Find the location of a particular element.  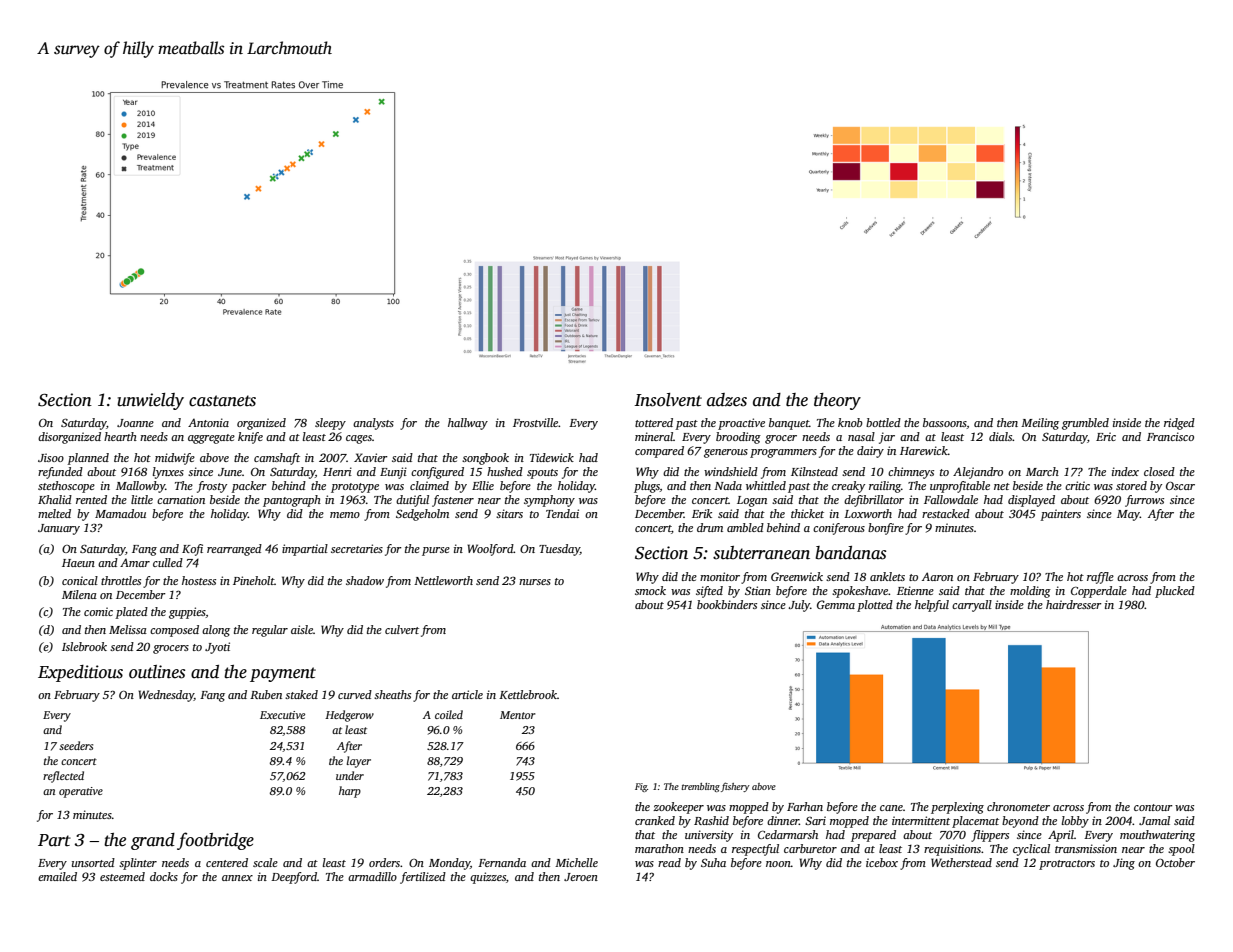

seeders is located at coordinates (76, 745).
